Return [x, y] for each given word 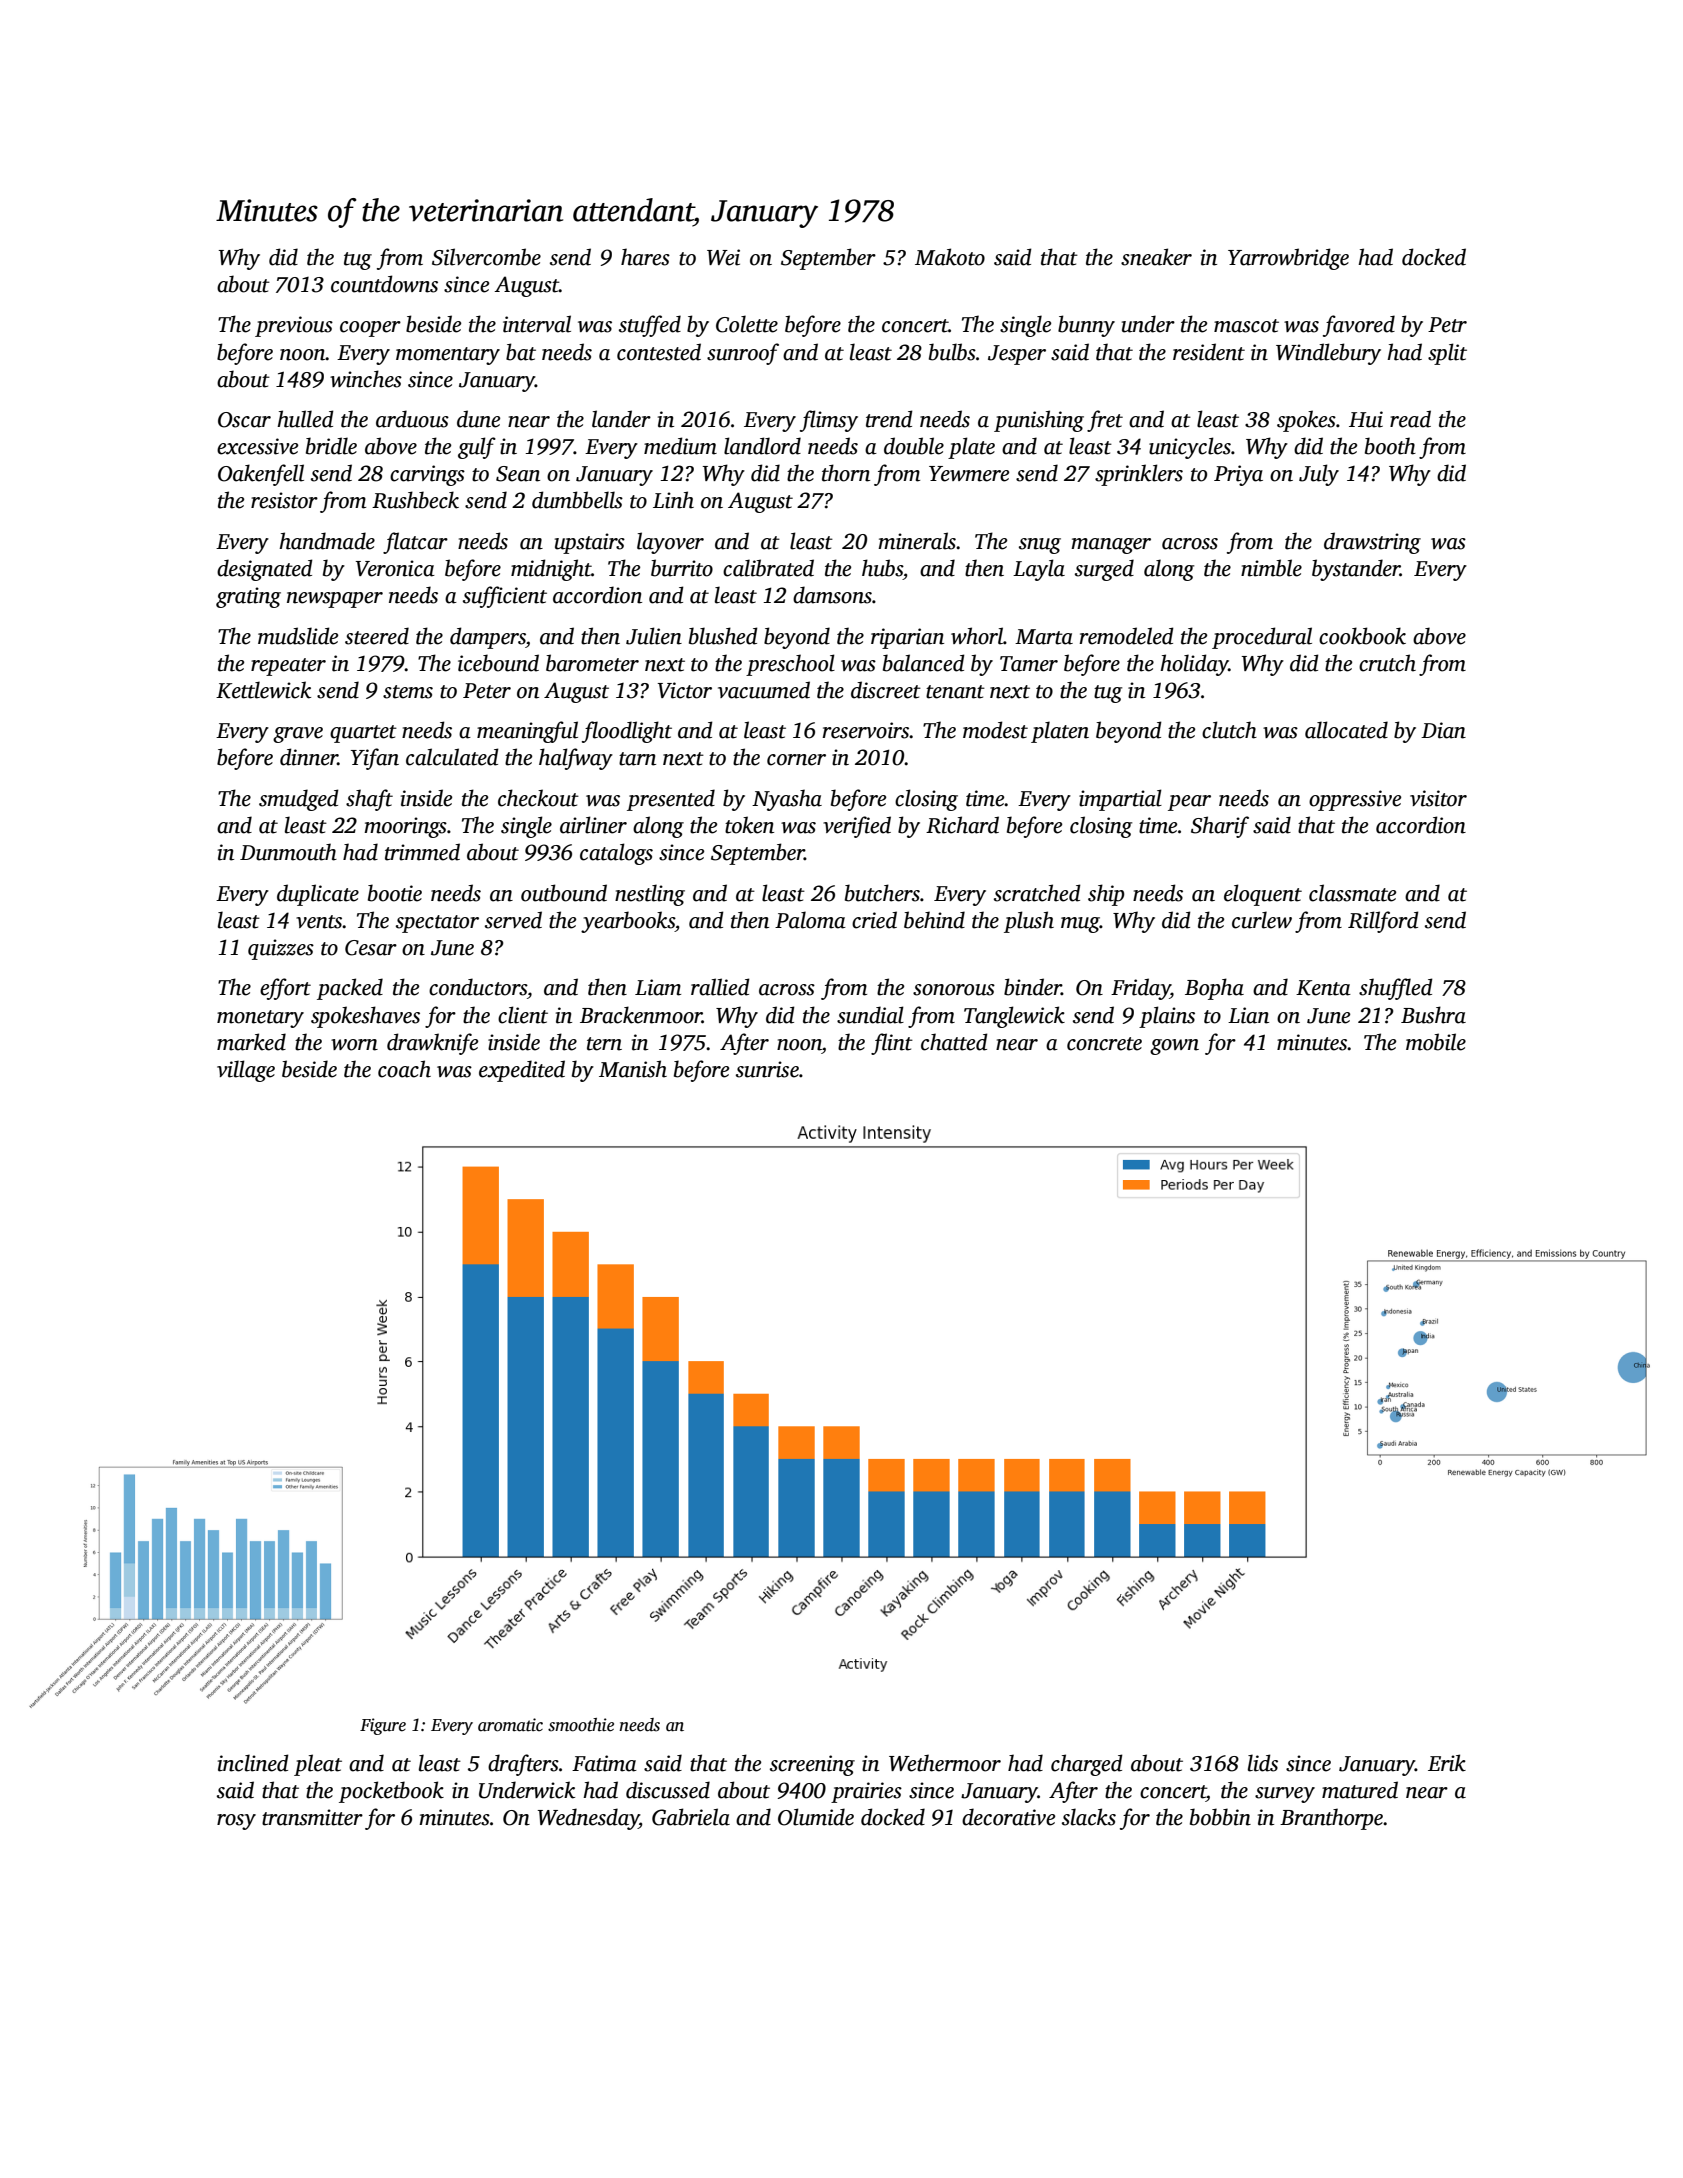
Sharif [1220, 827]
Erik [1447, 1763]
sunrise [767, 1069]
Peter [487, 691]
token [749, 825]
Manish [633, 1069]
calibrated [768, 568]
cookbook [1362, 636]
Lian [1248, 1015]
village [246, 1071]
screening [812, 1765]
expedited [522, 1071]
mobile [1436, 1042]
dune [478, 419]
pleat [318, 1765]
